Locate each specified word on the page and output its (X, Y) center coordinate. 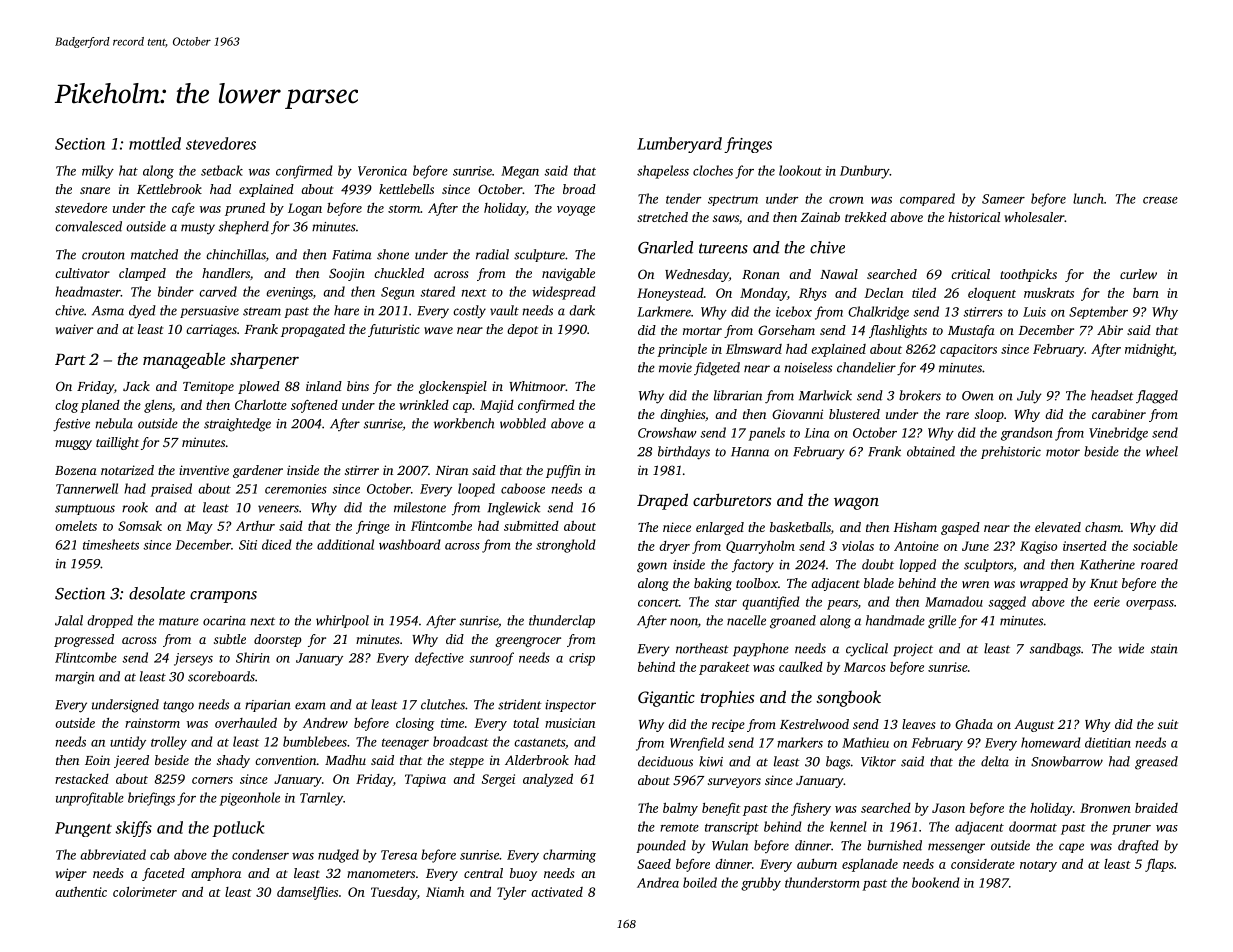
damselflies (307, 893)
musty (198, 229)
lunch (1088, 198)
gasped (960, 528)
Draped (662, 501)
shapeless (663, 172)
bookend (936, 882)
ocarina (224, 621)
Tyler (511, 893)
